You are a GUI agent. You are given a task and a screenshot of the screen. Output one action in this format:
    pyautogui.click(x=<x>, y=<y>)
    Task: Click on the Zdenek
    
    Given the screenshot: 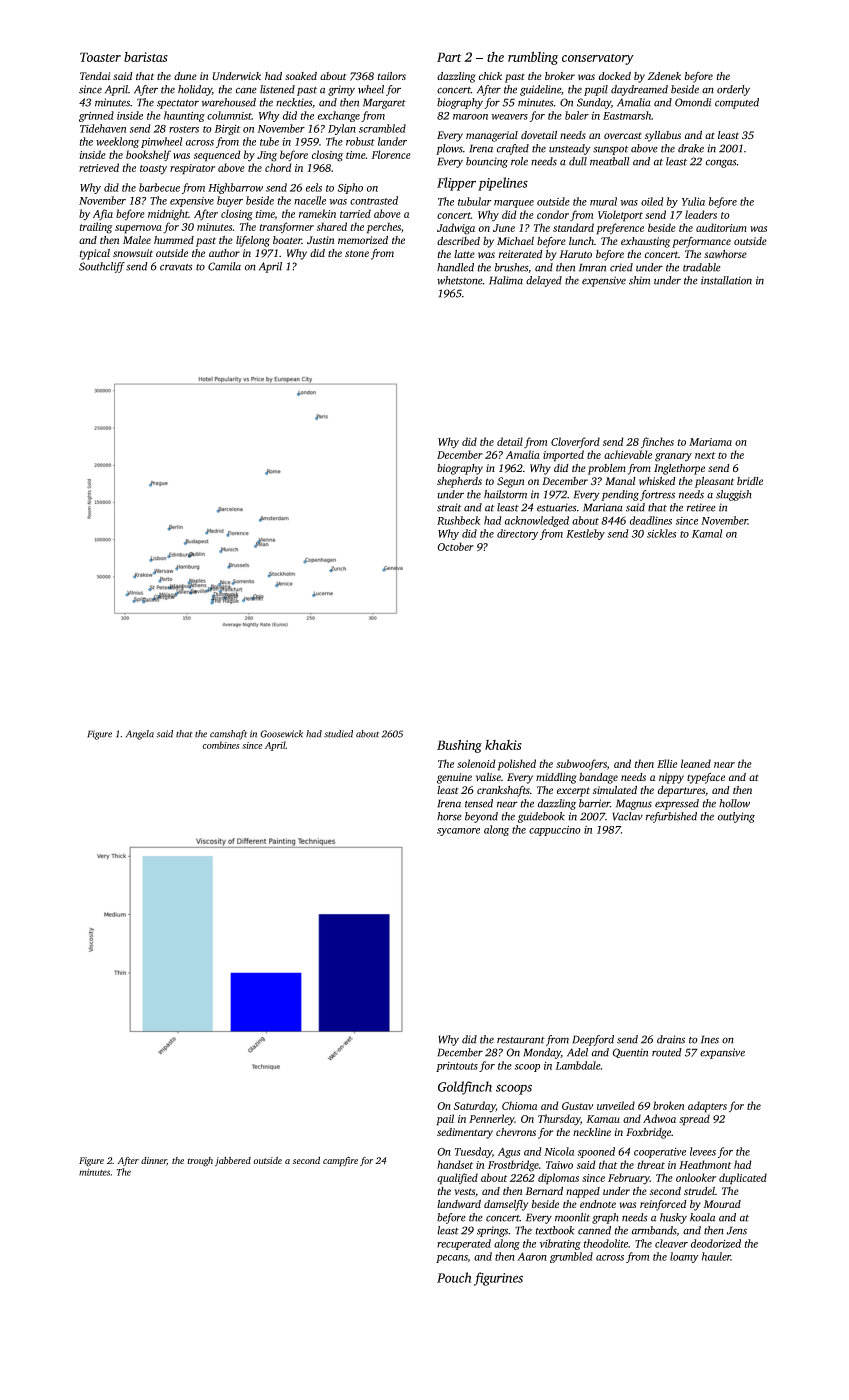 What is the action you would take?
    pyautogui.click(x=664, y=76)
